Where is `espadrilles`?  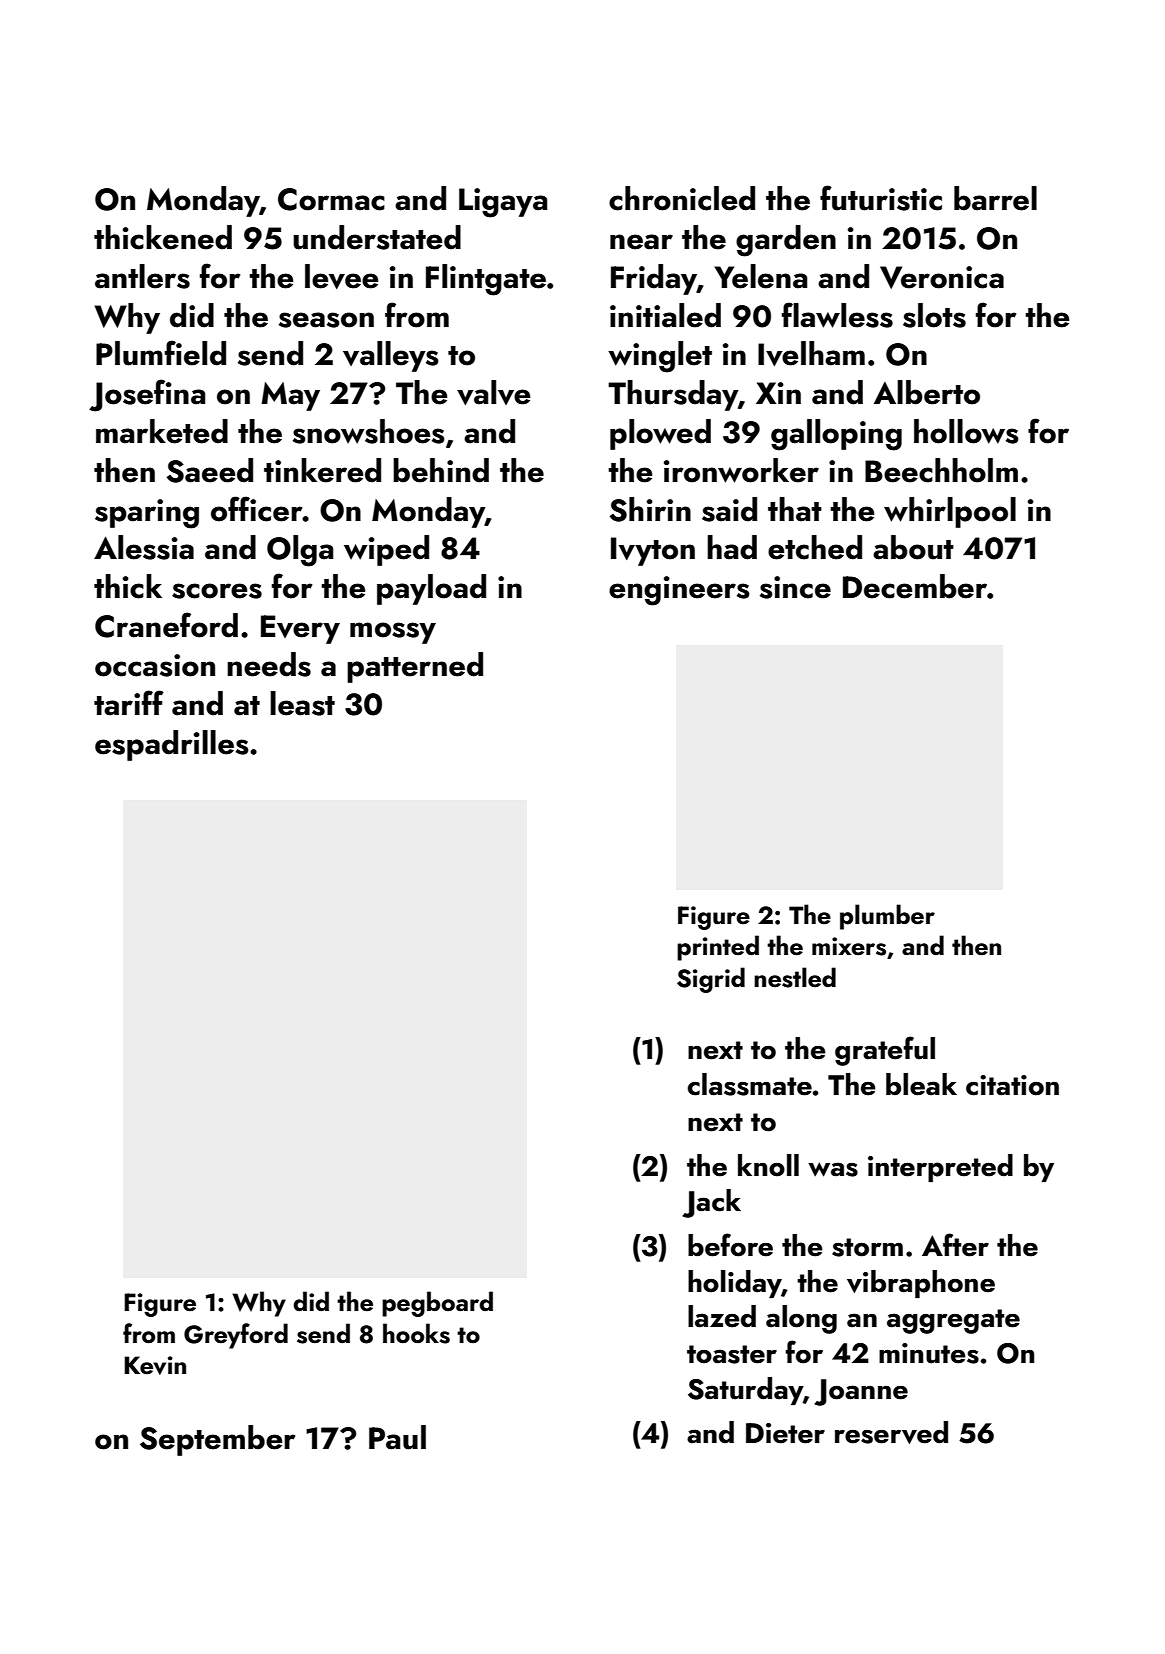 espadrilles is located at coordinates (172, 745).
